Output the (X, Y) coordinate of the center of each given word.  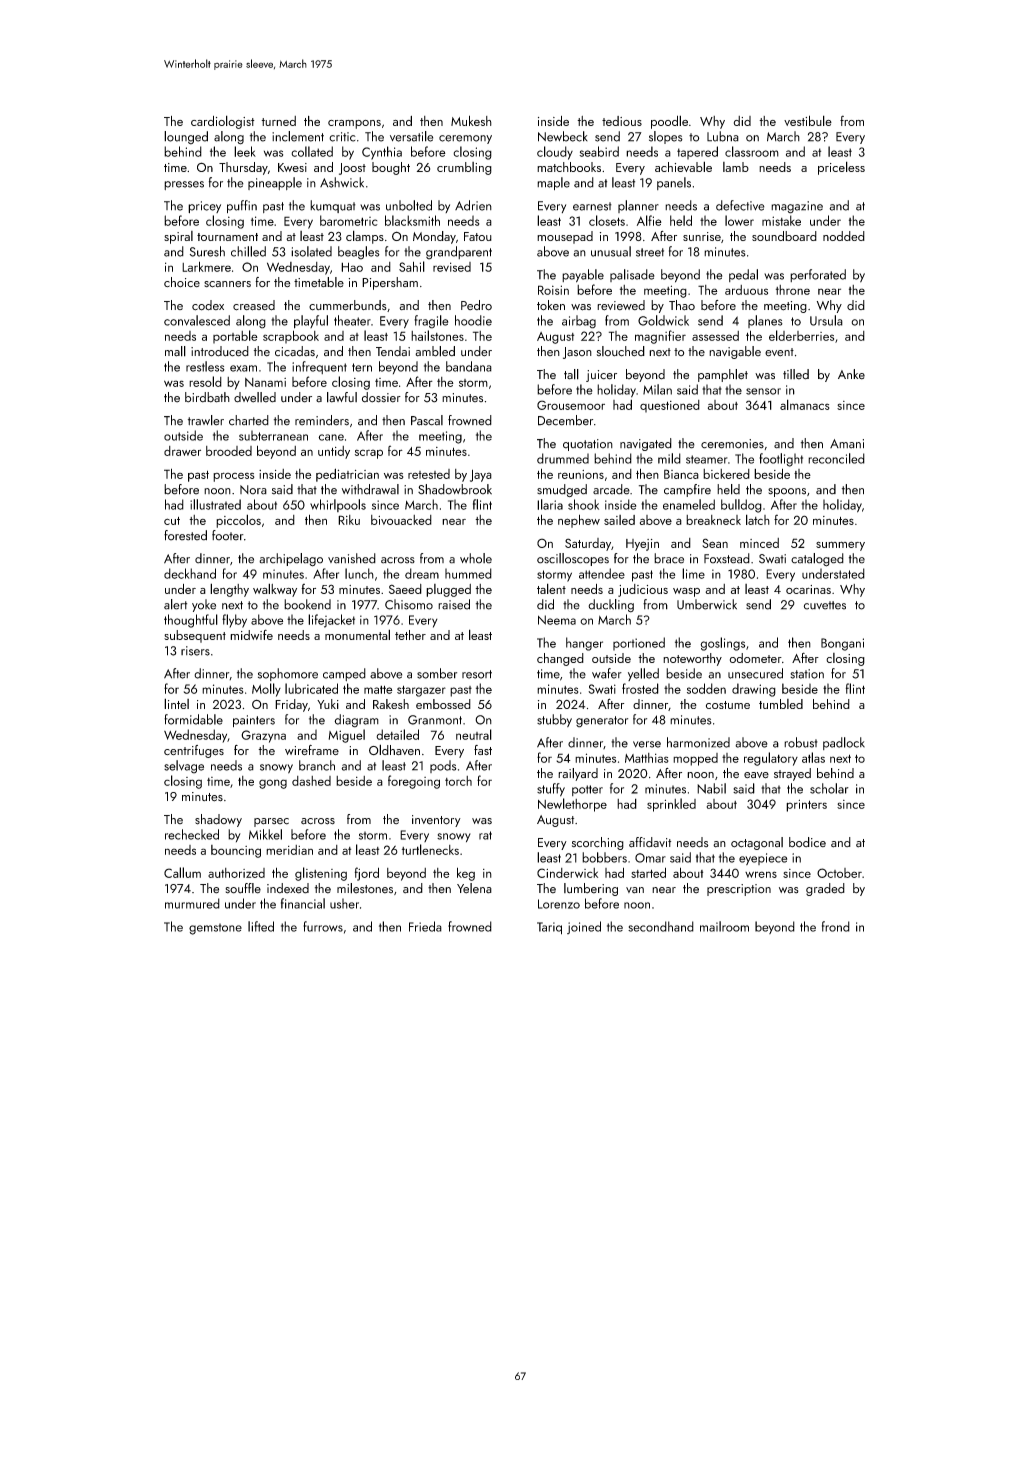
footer (228, 535)
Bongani (842, 644)
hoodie (473, 320)
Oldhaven (394, 749)
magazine (797, 207)
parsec (271, 822)
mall (175, 351)
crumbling (464, 168)
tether (410, 635)
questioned (670, 406)
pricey (204, 207)
